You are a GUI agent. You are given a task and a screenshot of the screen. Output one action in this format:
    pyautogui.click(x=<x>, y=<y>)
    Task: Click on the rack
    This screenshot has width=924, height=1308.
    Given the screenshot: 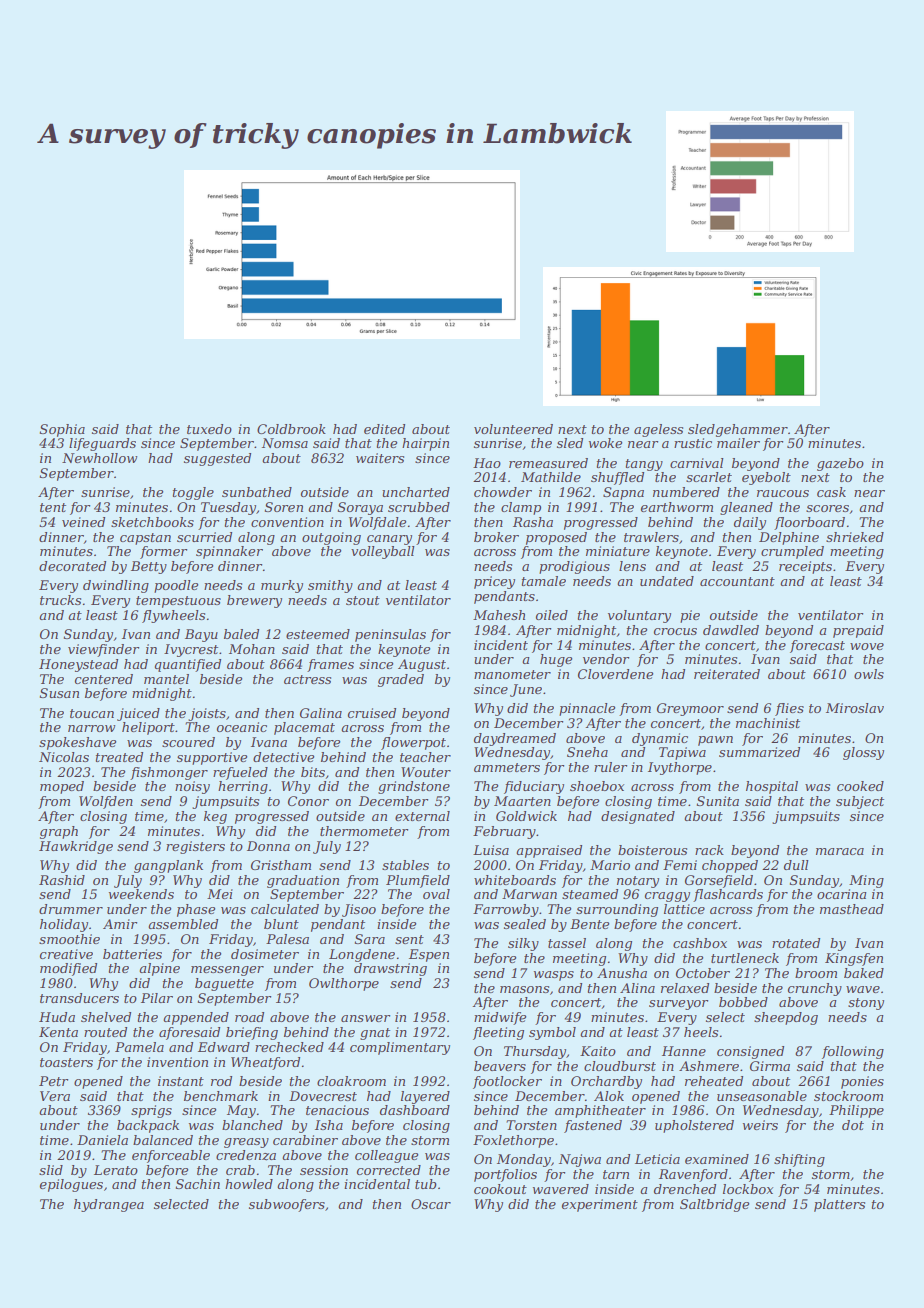 What is the action you would take?
    pyautogui.click(x=709, y=850)
